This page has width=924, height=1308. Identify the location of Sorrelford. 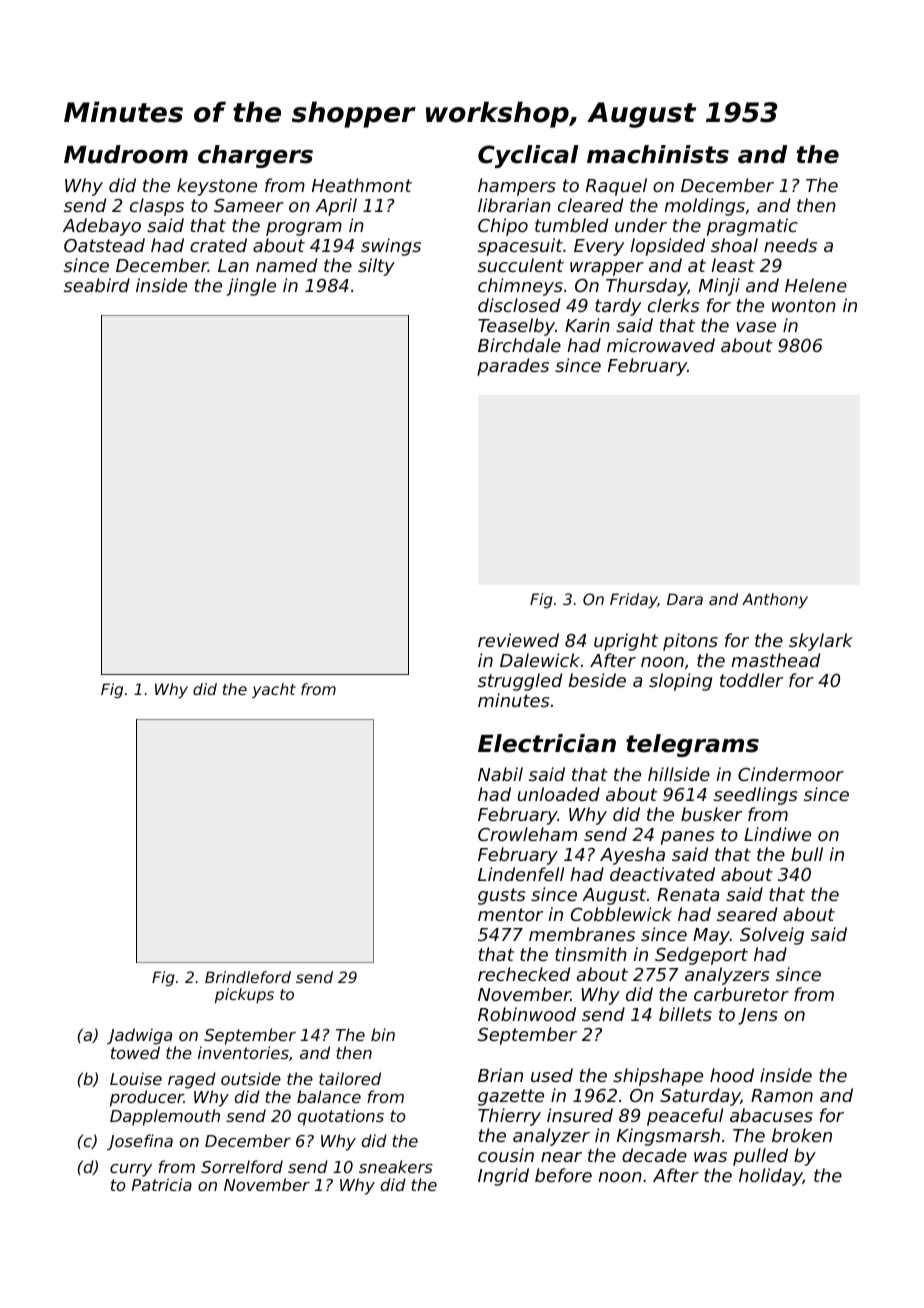
(242, 1166).
